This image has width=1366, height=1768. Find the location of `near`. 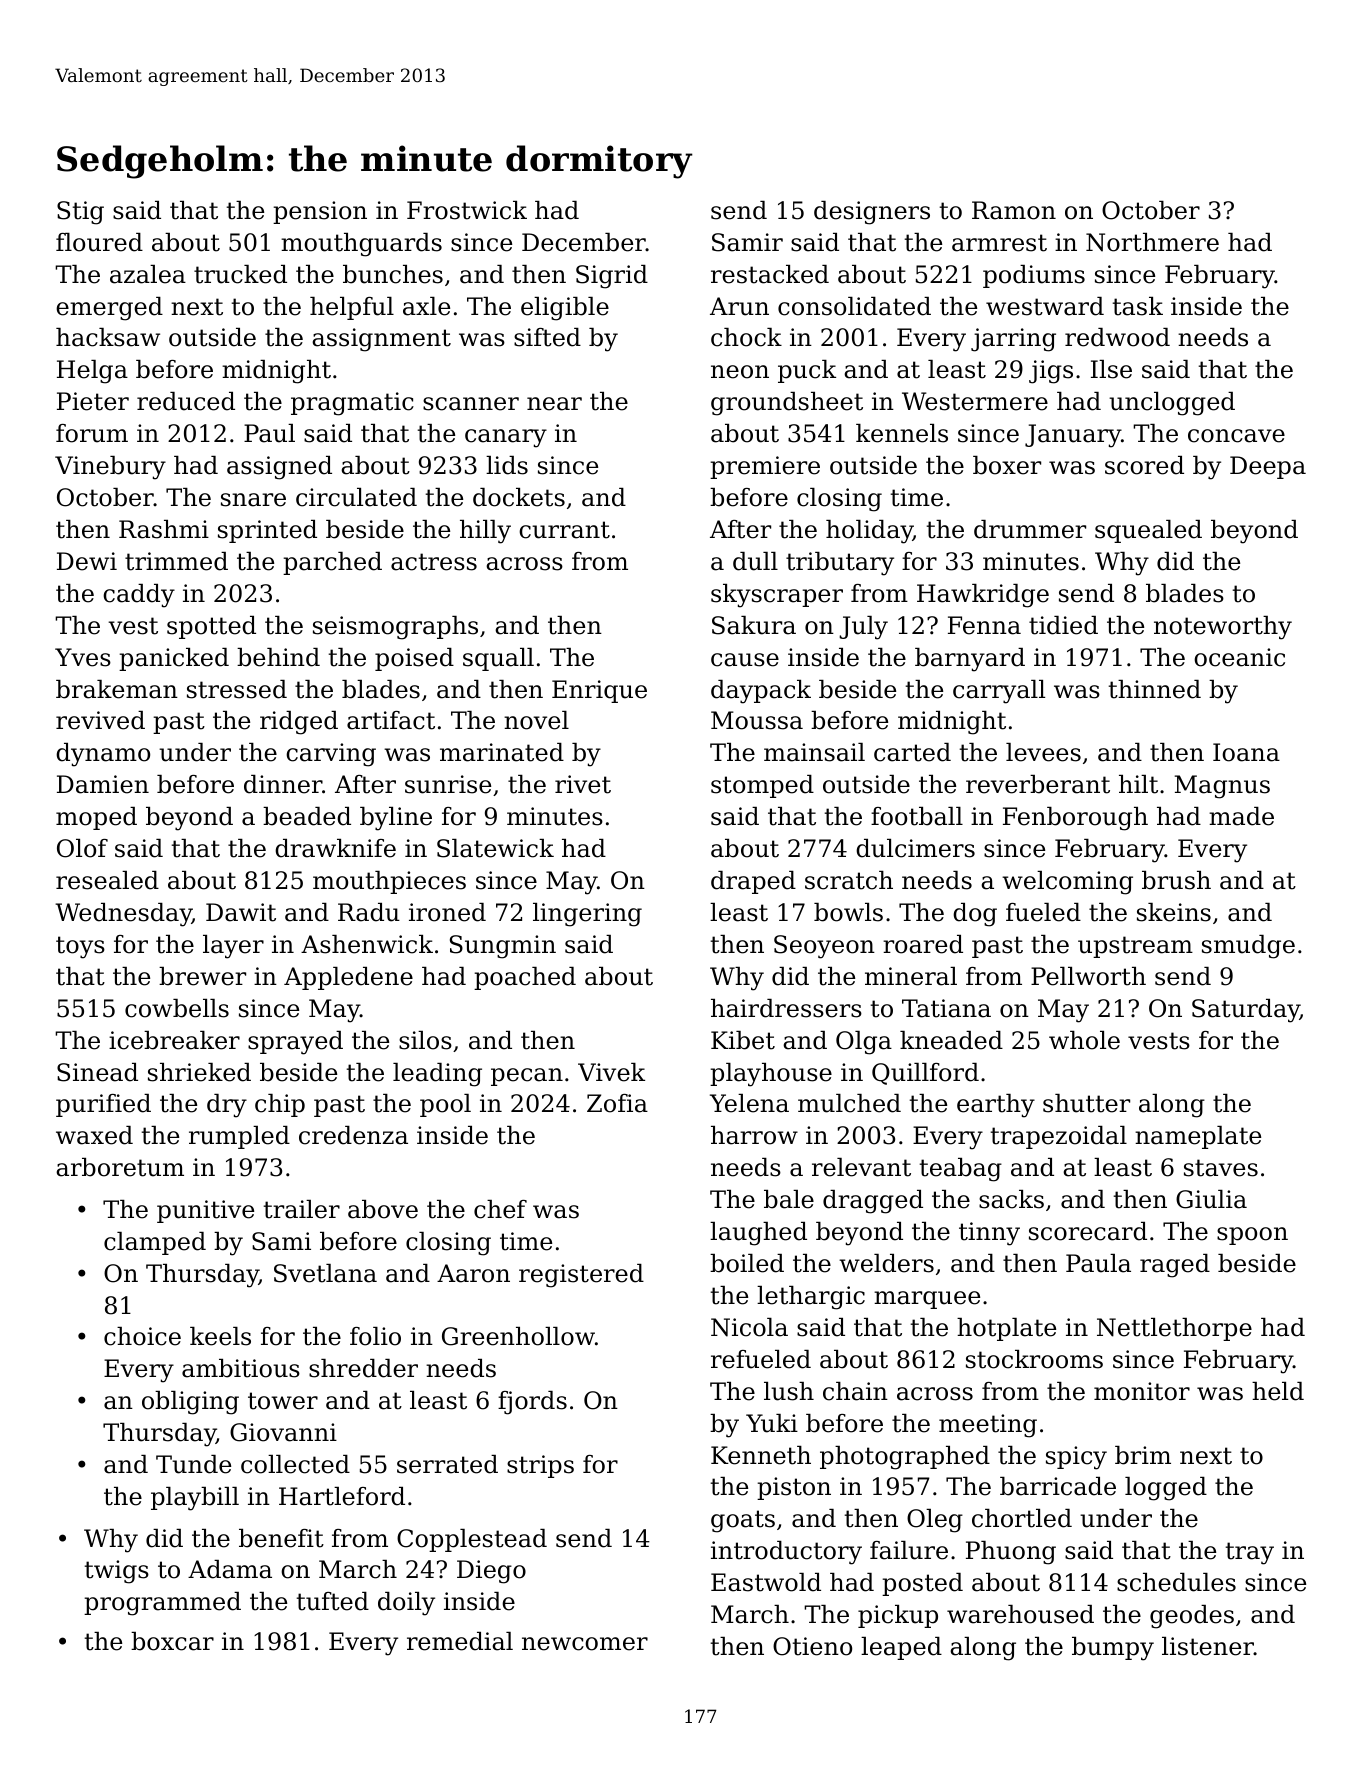

near is located at coordinates (554, 404).
